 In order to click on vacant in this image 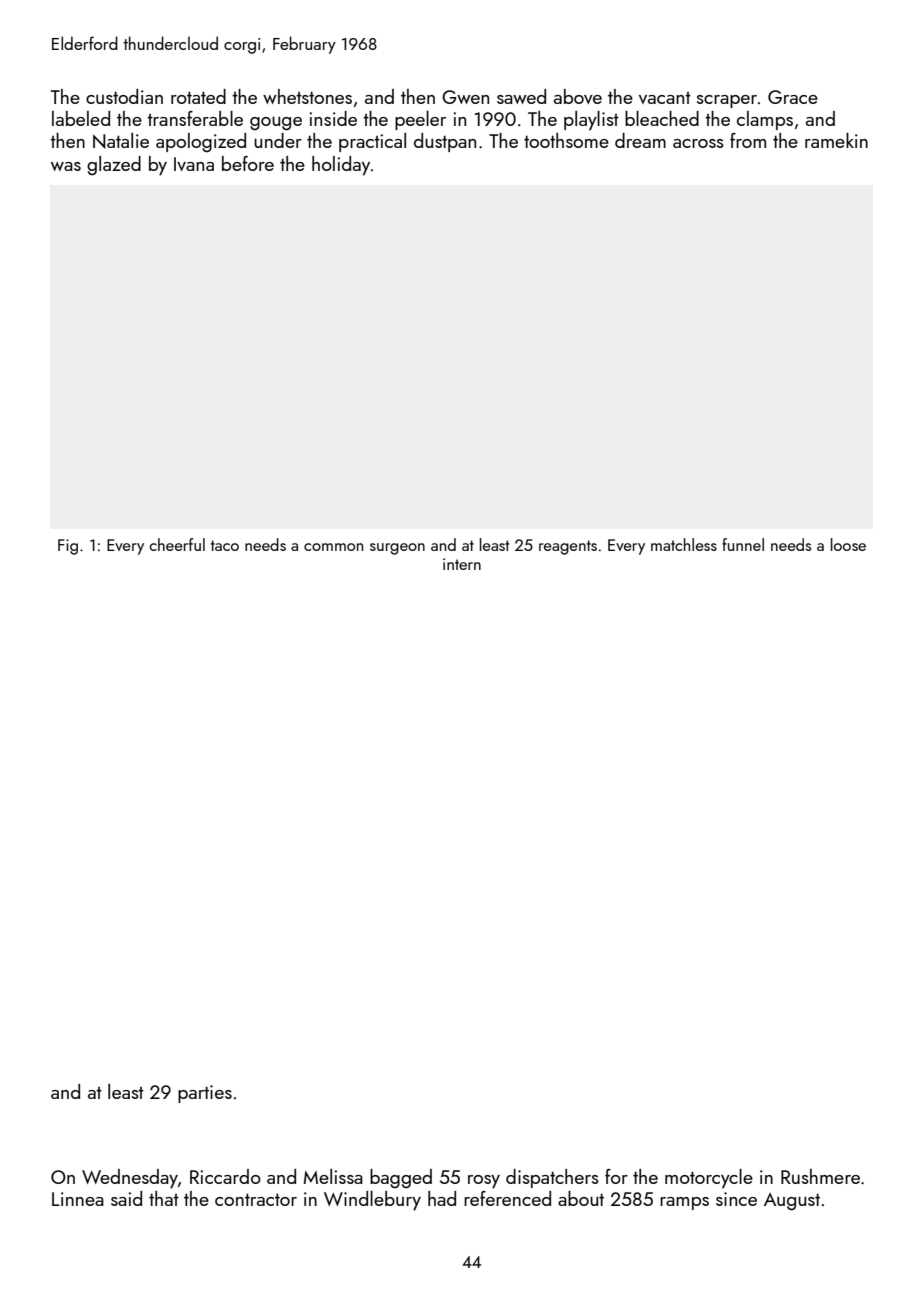, I will do `click(665, 98)`.
